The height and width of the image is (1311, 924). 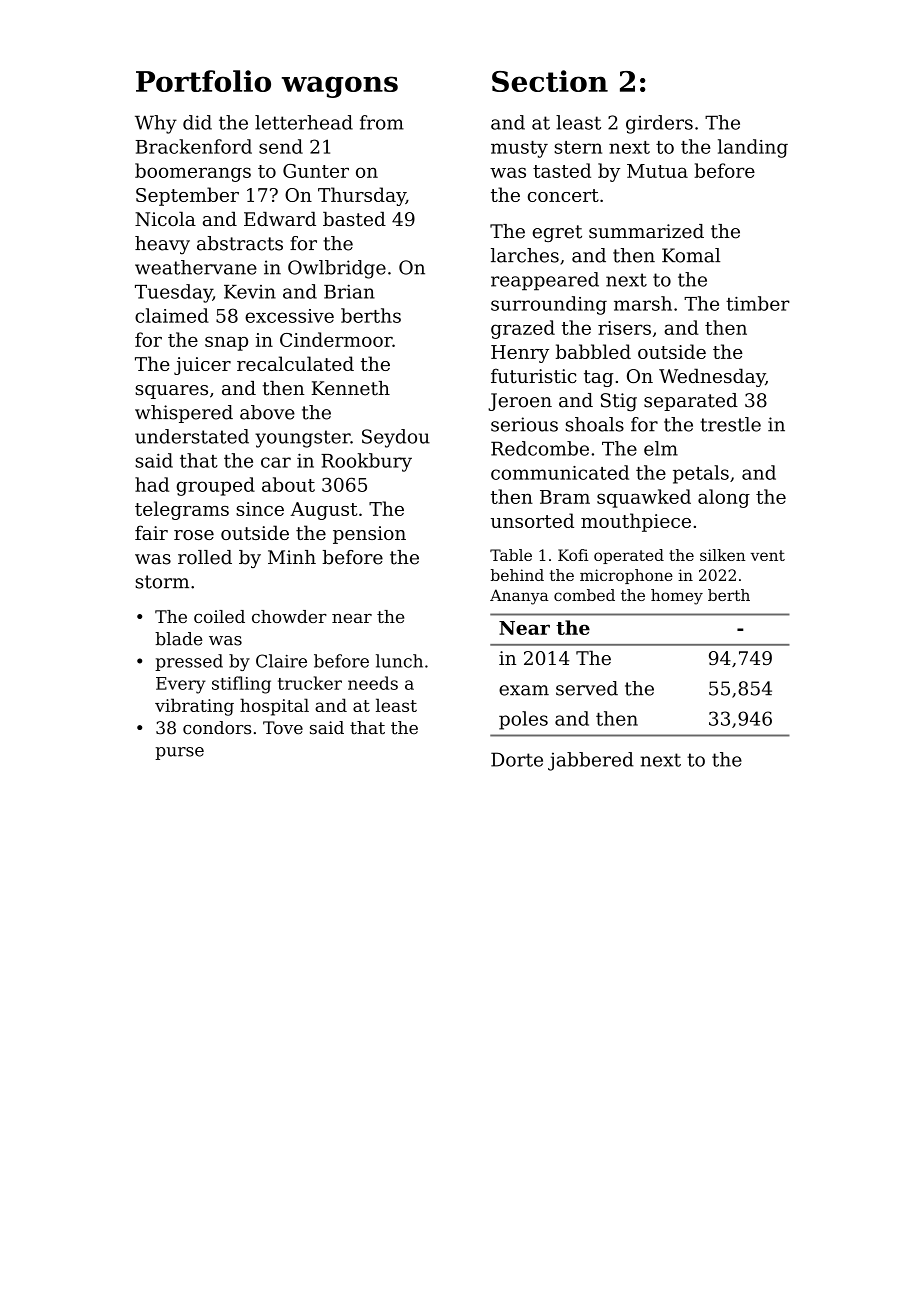 I want to click on girders, so click(x=659, y=124).
